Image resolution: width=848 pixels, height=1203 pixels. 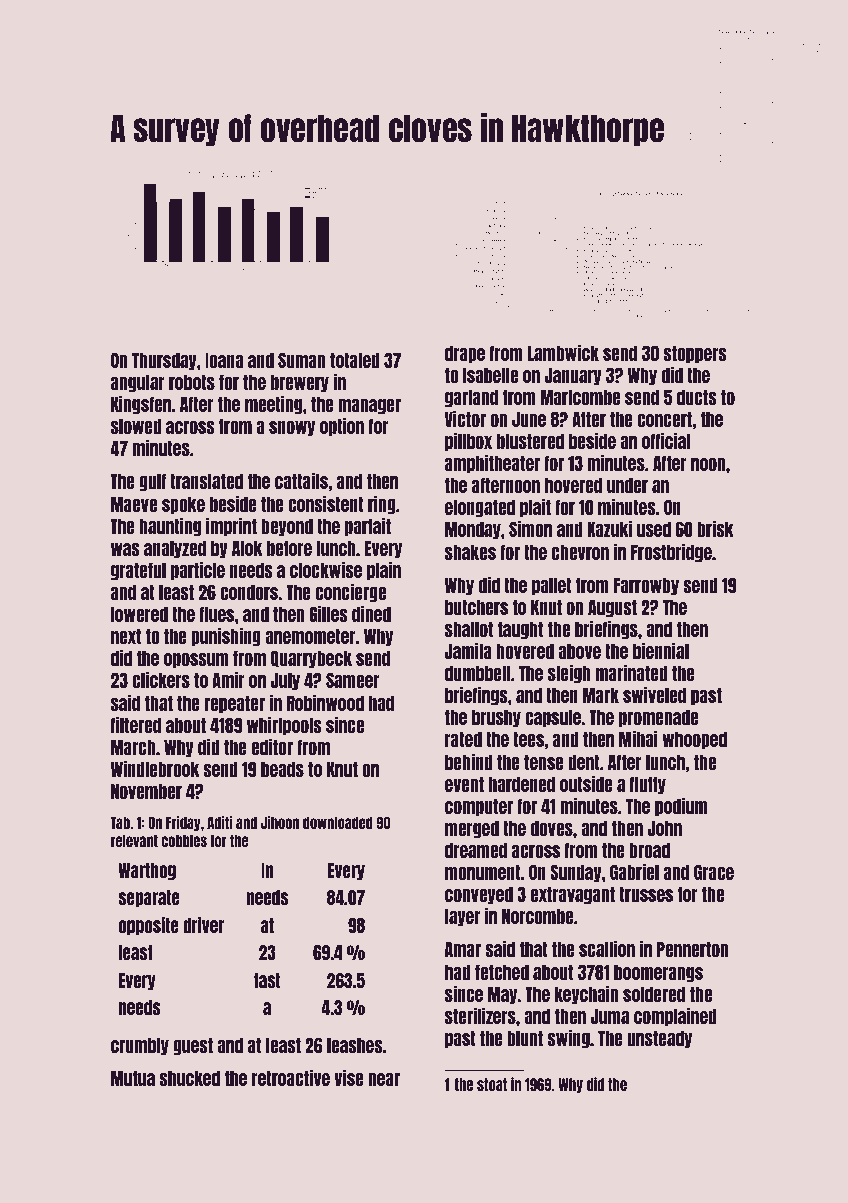 What do you see at coordinates (463, 739) in the screenshot?
I see `rated` at bounding box center [463, 739].
